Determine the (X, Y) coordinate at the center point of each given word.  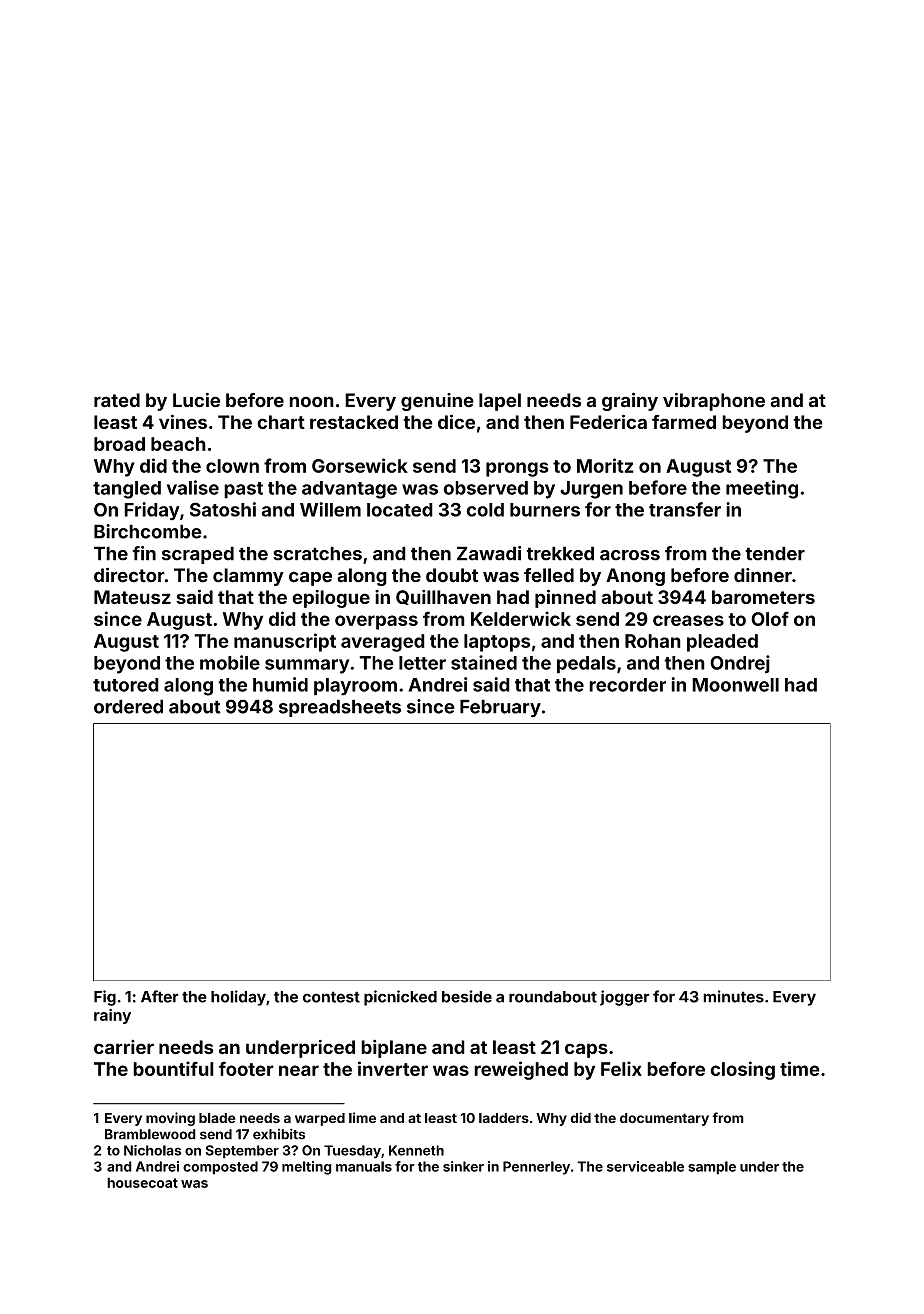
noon (311, 402)
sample (712, 1168)
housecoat (142, 1182)
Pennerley (536, 1168)
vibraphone (714, 402)
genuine (437, 402)
